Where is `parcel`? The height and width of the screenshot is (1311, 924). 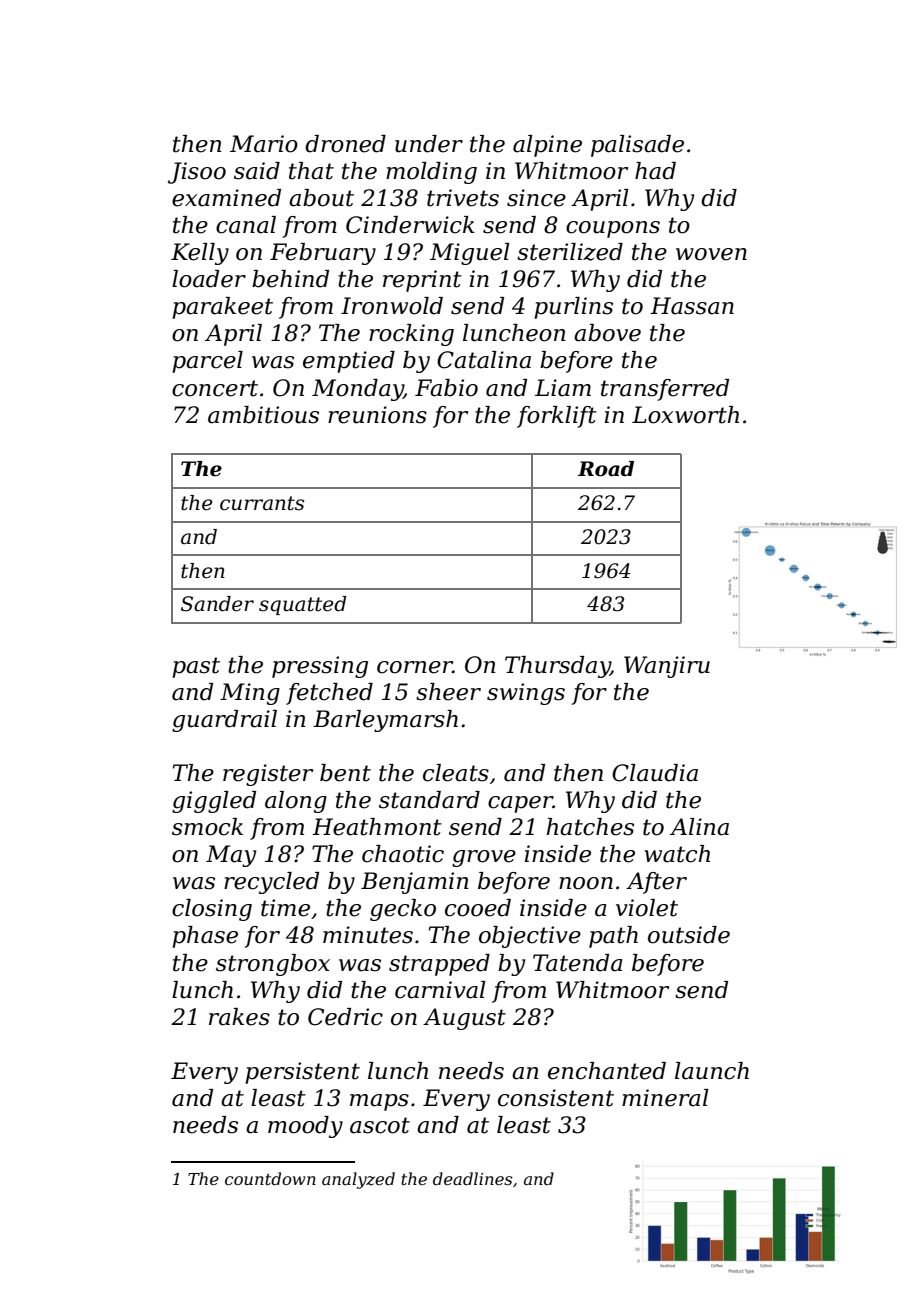
parcel is located at coordinates (207, 362).
